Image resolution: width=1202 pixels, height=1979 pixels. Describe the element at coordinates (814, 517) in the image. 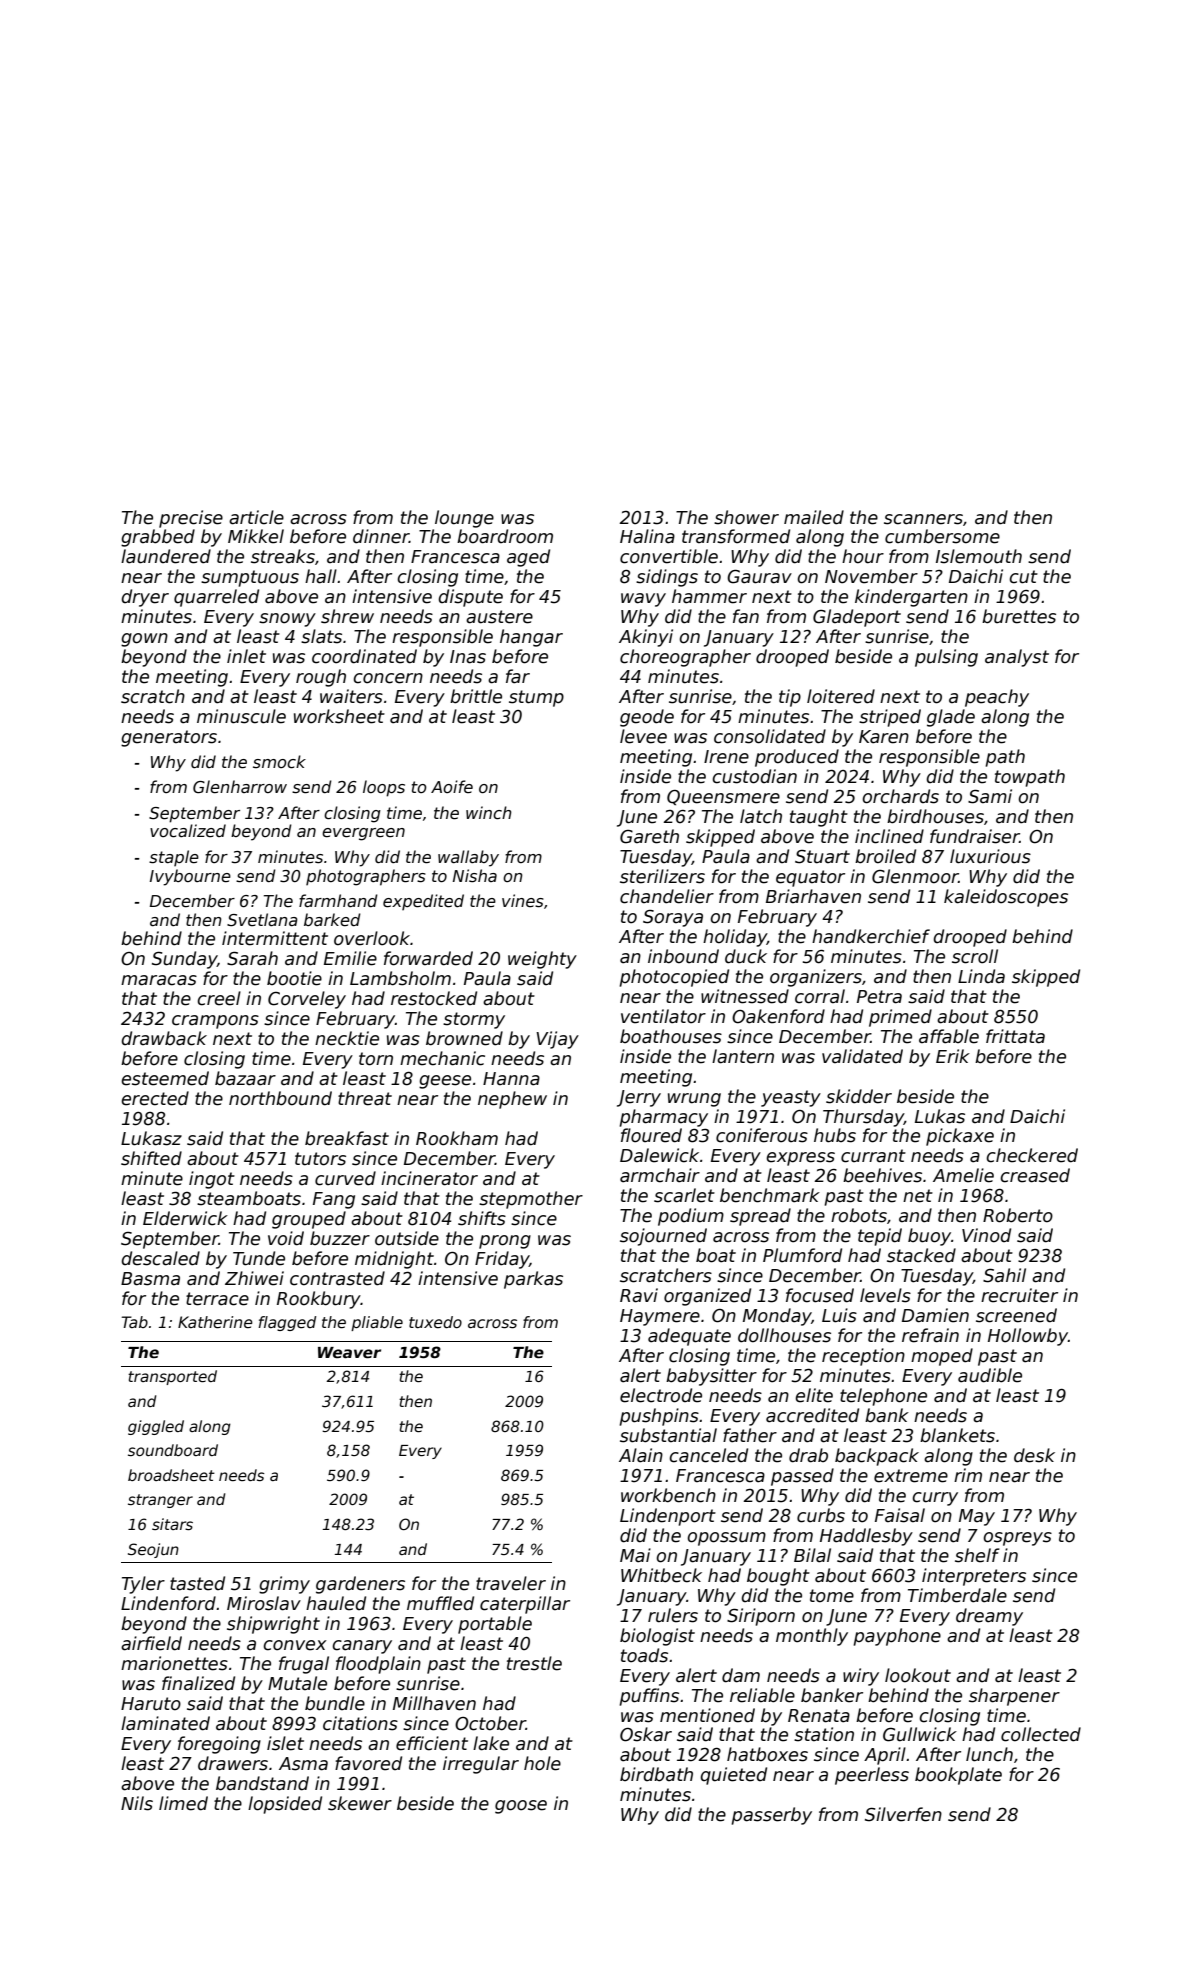

I see `mailed` at that location.
